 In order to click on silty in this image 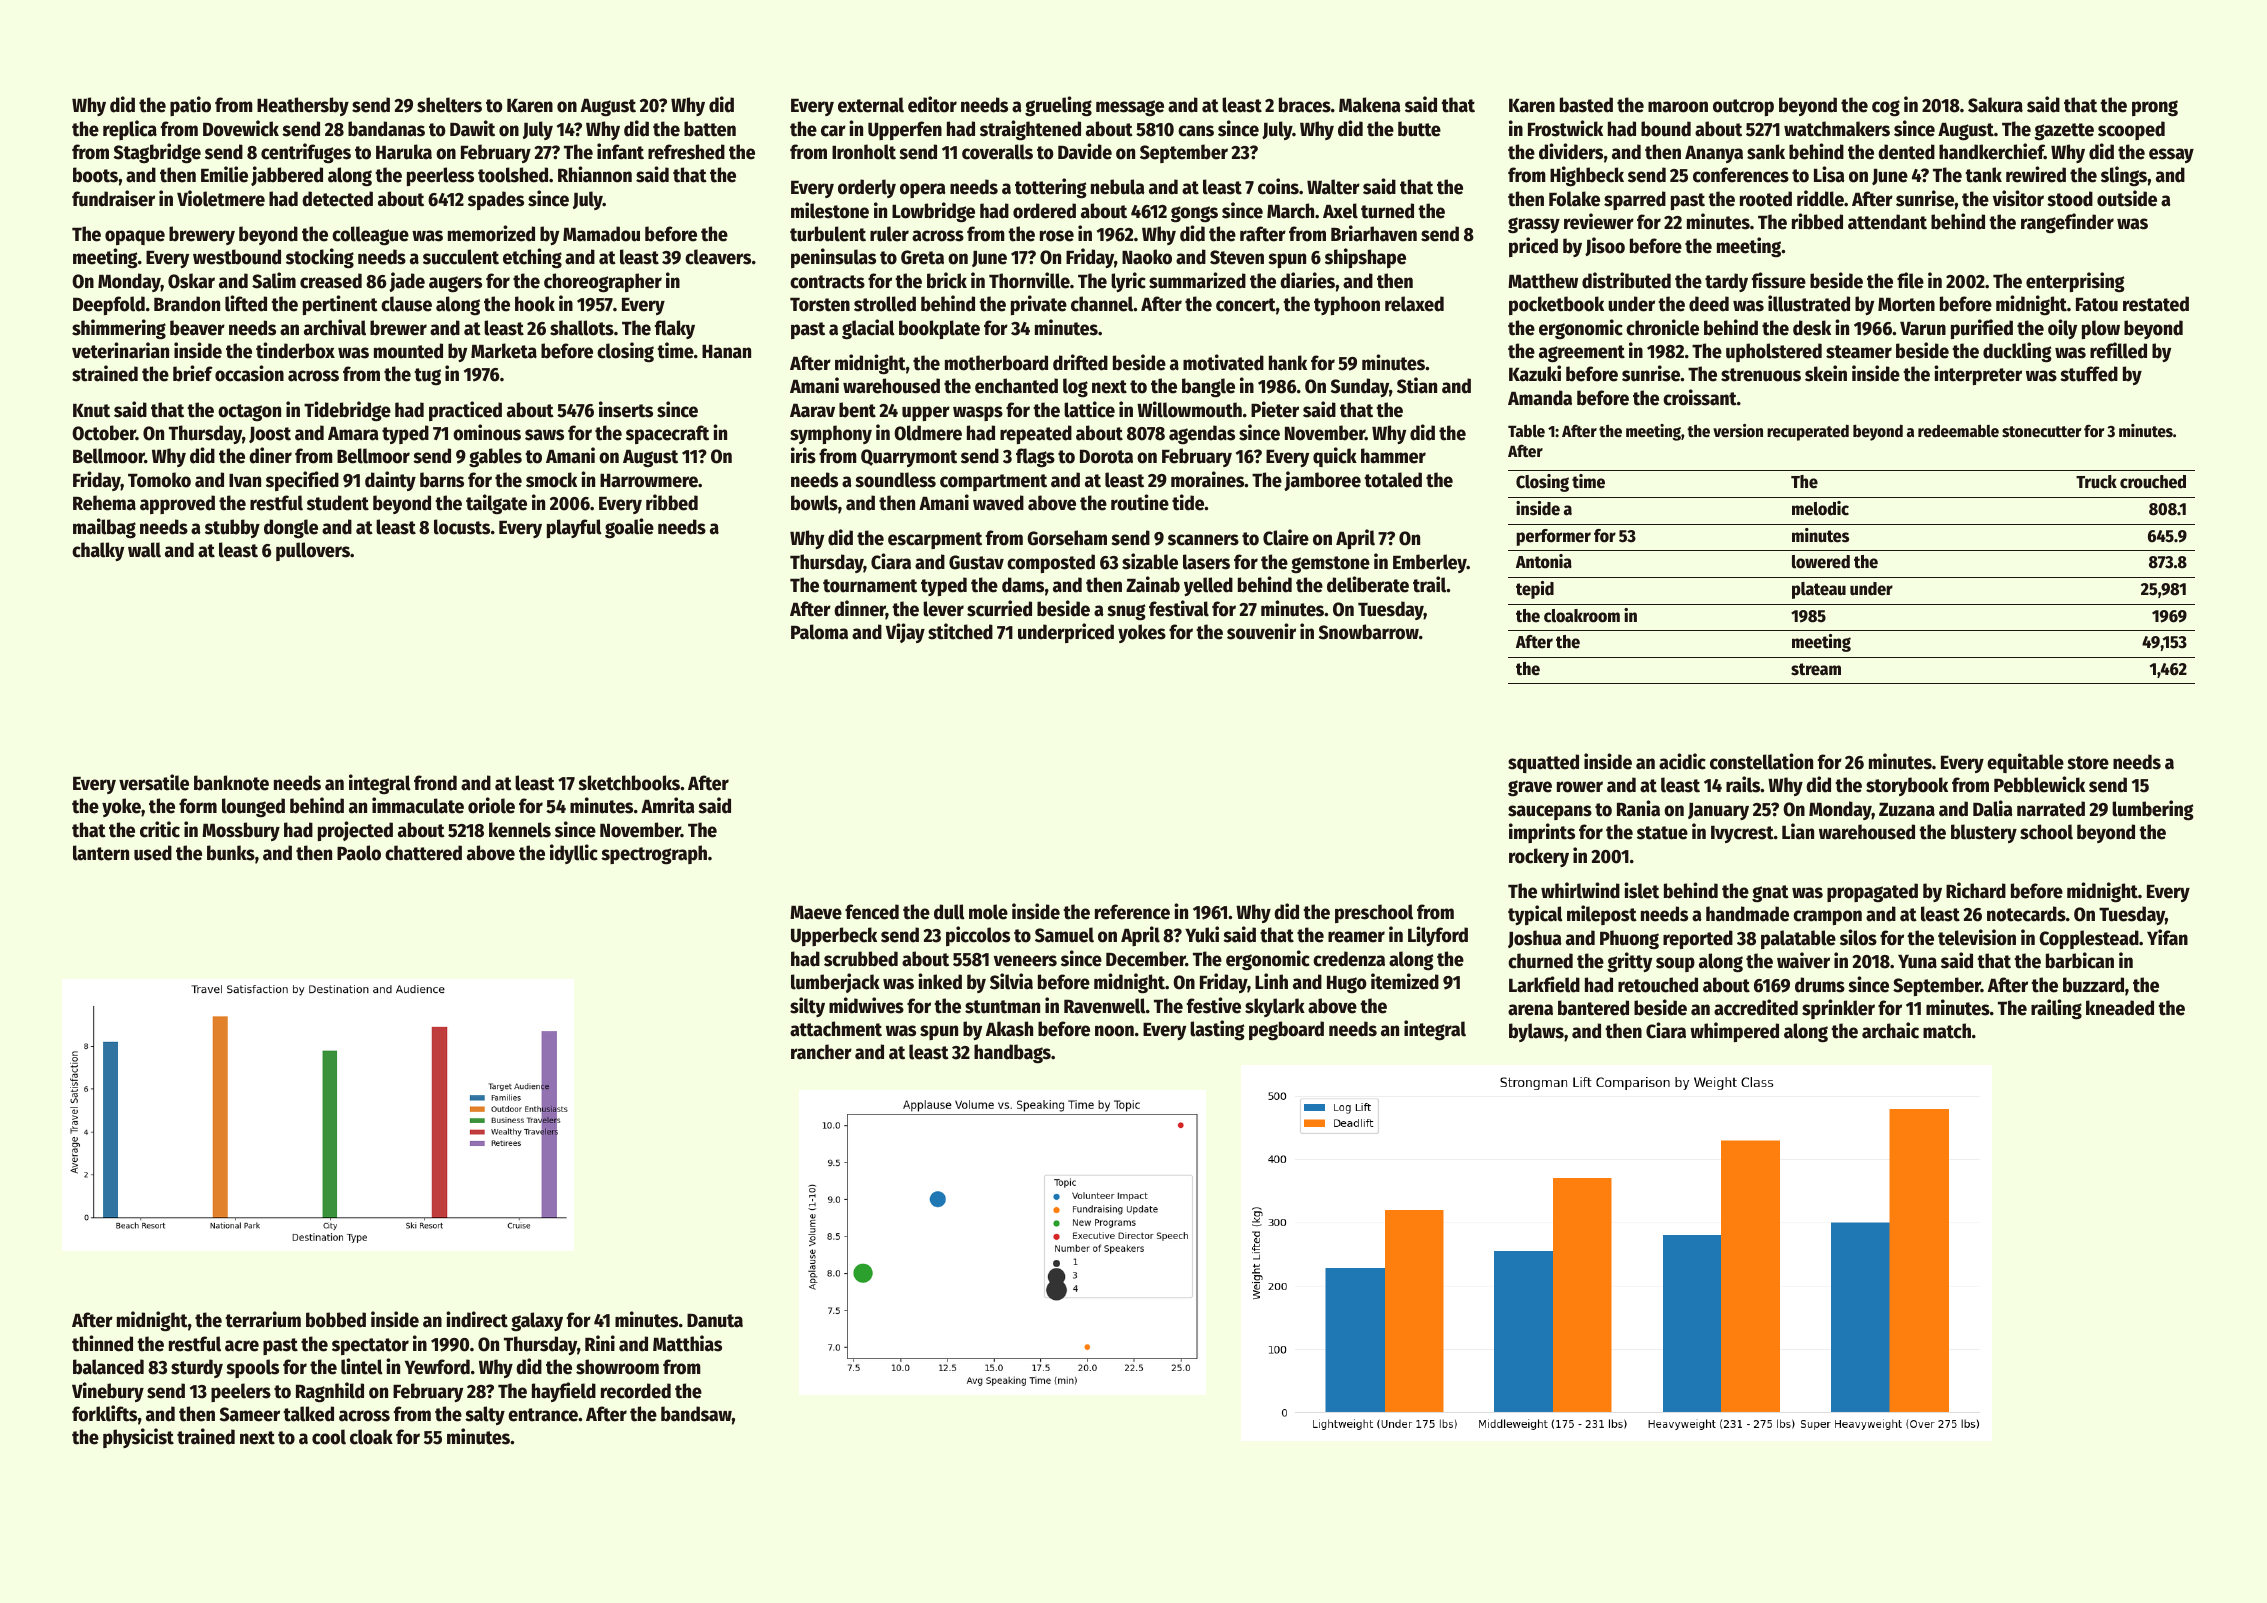, I will do `click(807, 1007)`.
